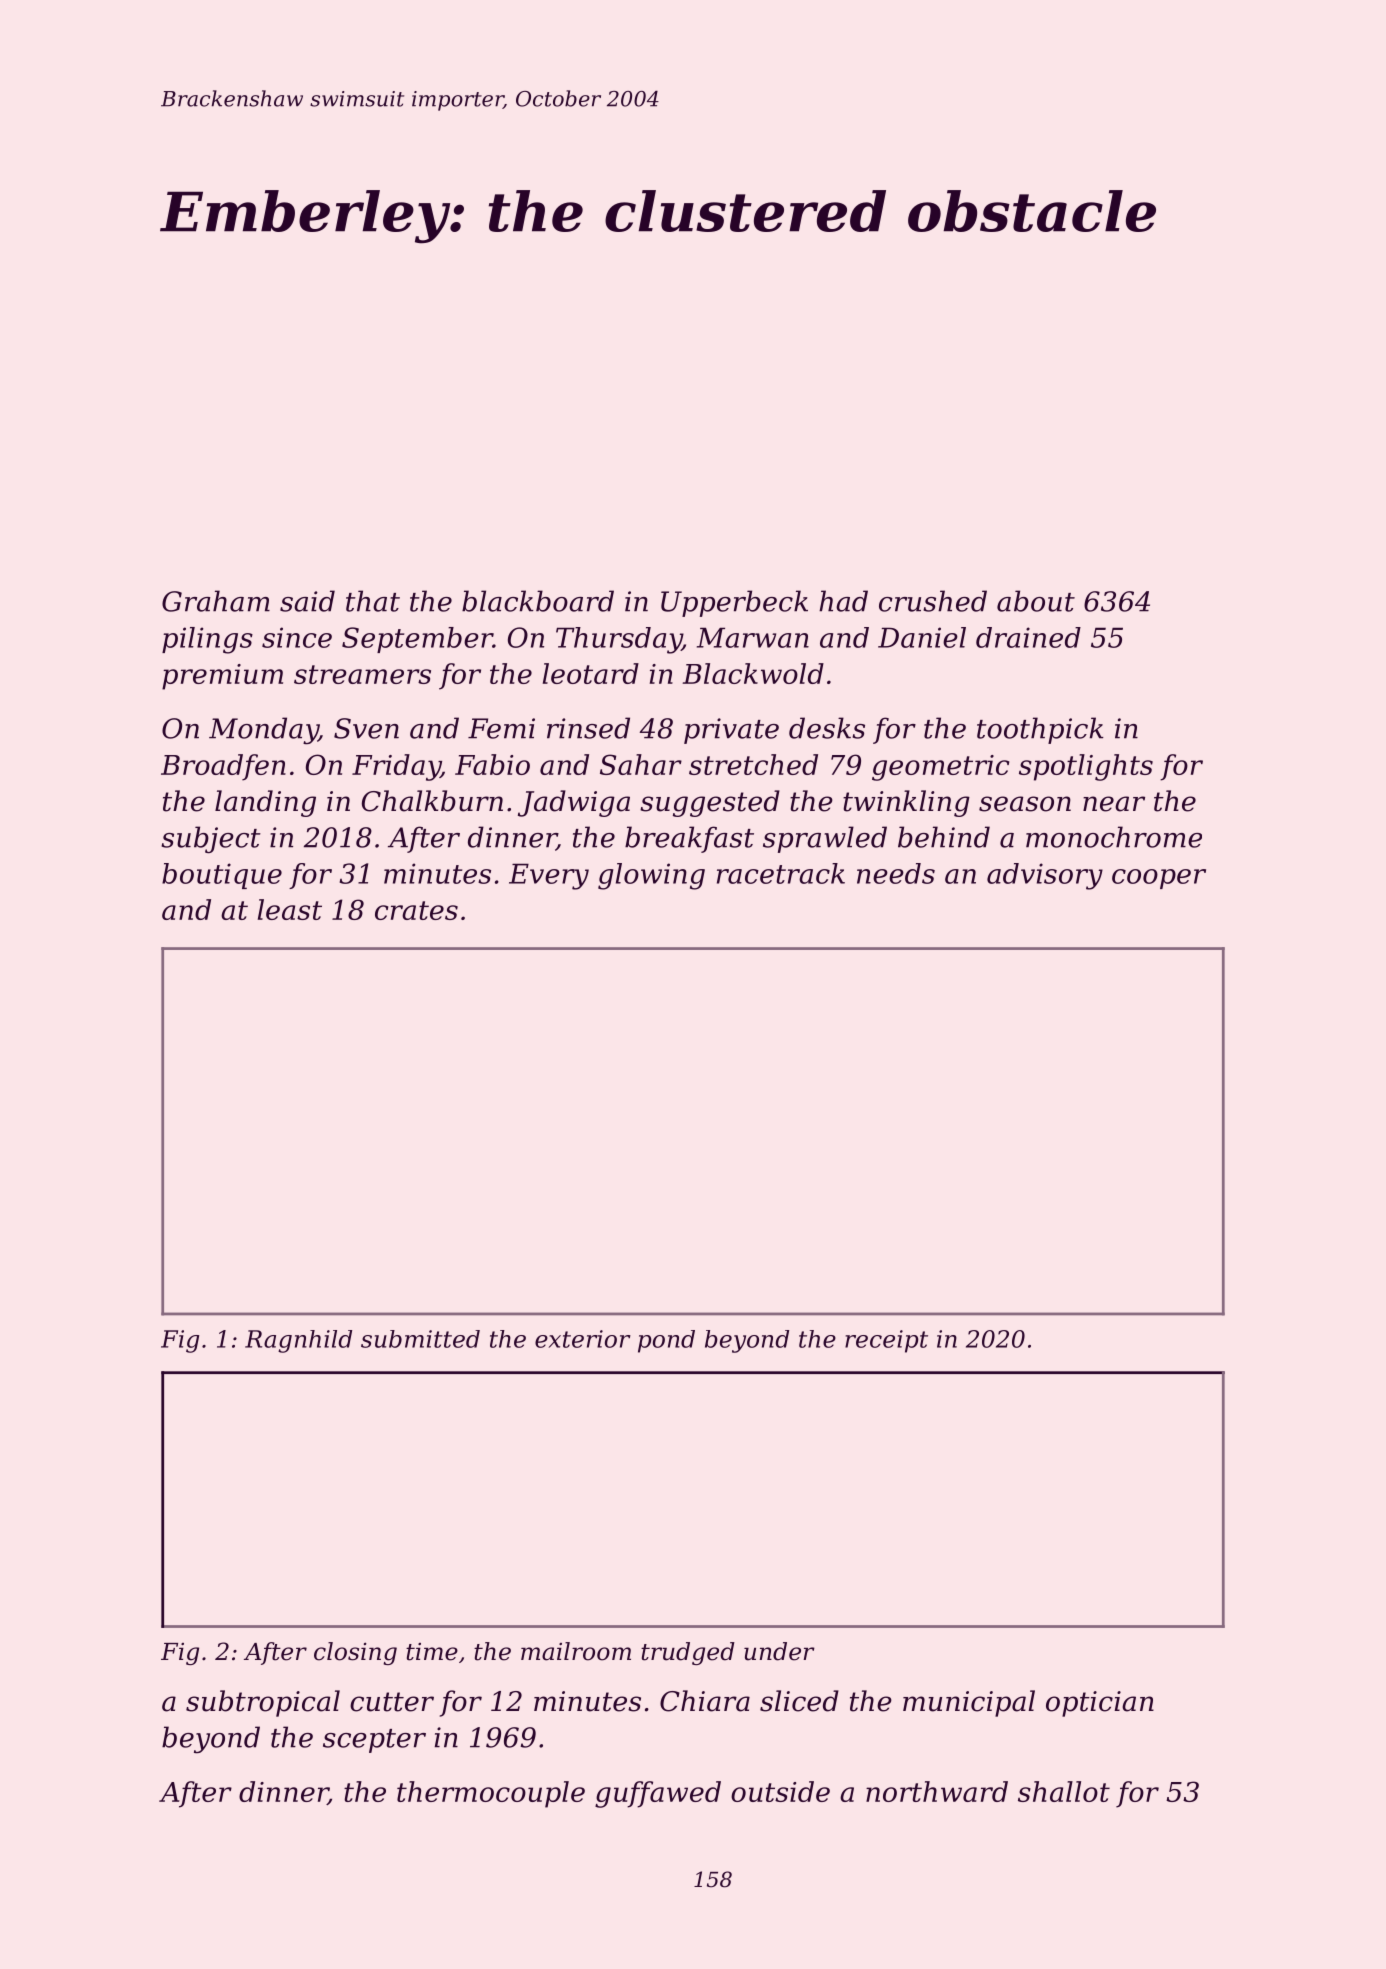 Image resolution: width=1386 pixels, height=1969 pixels. I want to click on racetrack, so click(781, 873).
